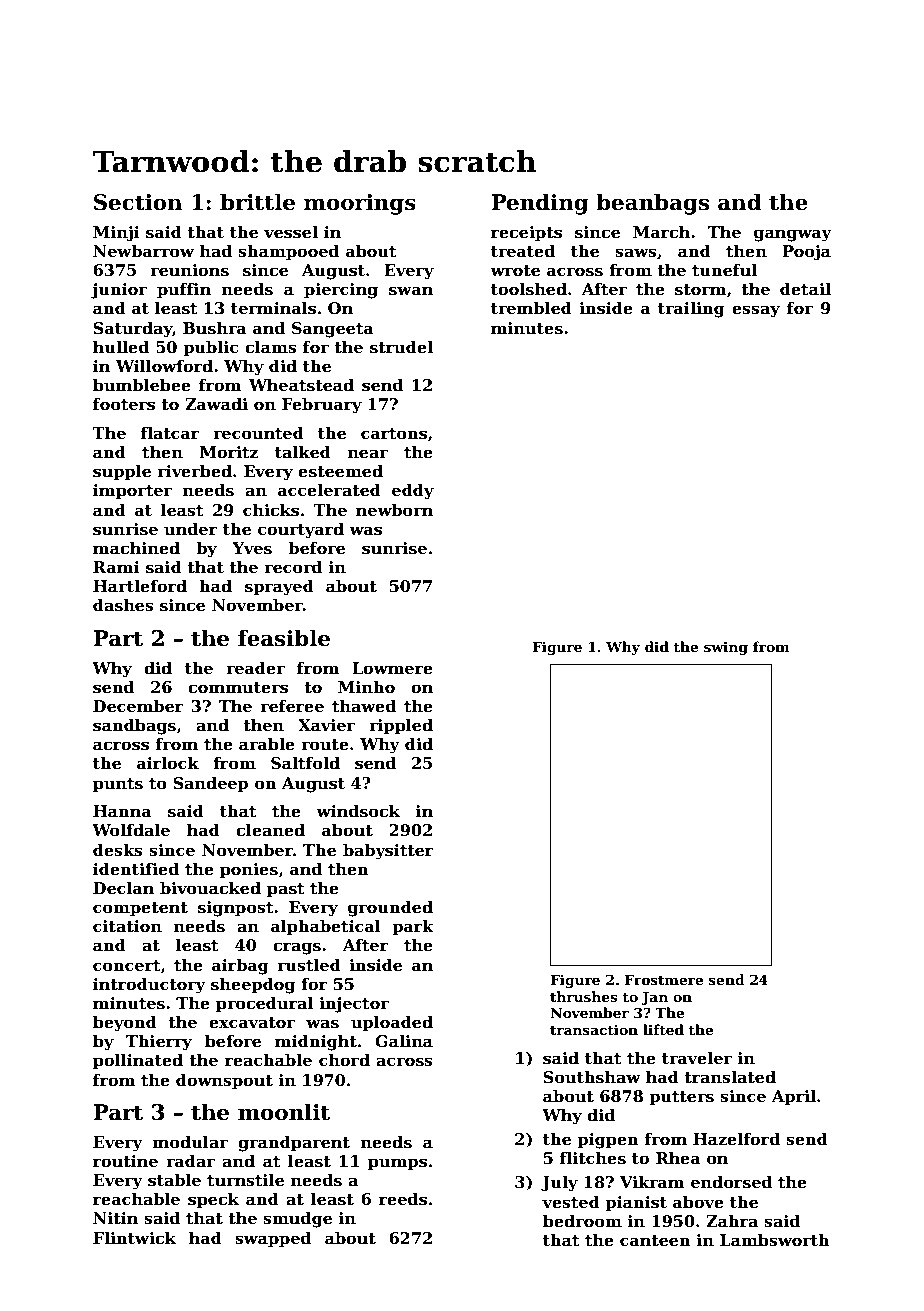  I want to click on Flintwick, so click(134, 1238).
